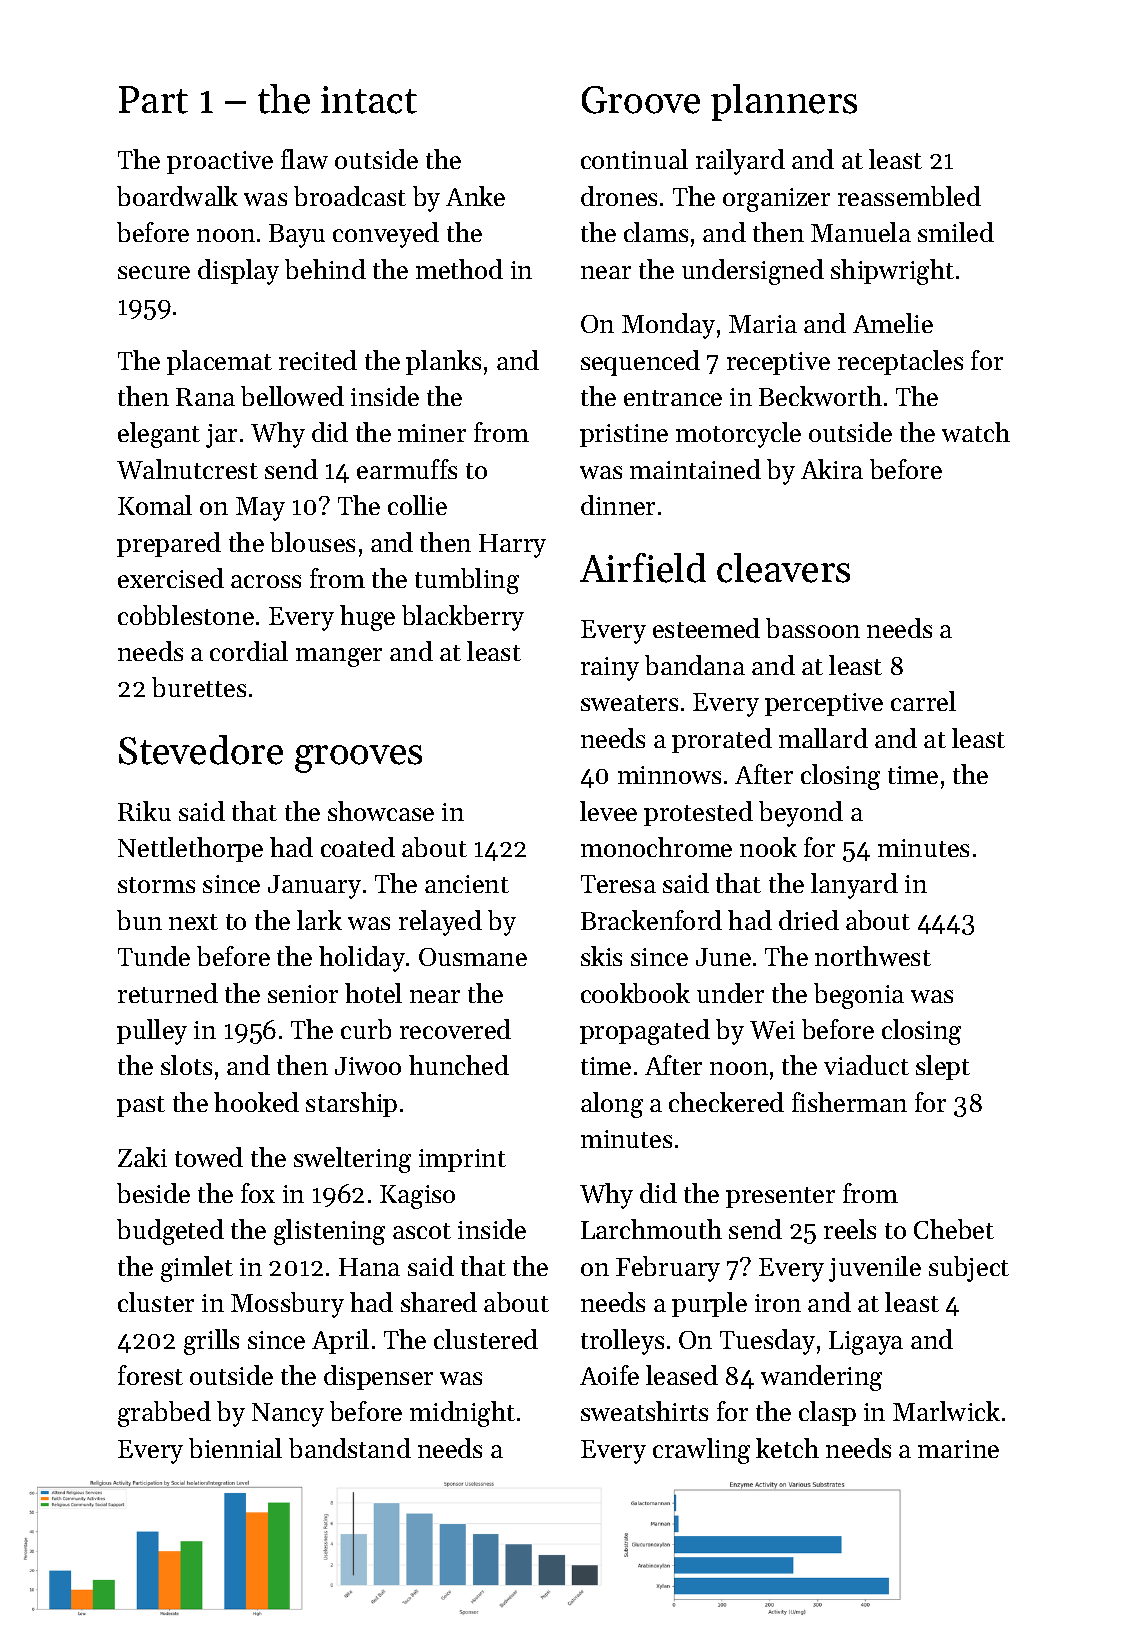 The image size is (1132, 1639). Describe the element at coordinates (854, 886) in the page. I see `lanyard` at that location.
